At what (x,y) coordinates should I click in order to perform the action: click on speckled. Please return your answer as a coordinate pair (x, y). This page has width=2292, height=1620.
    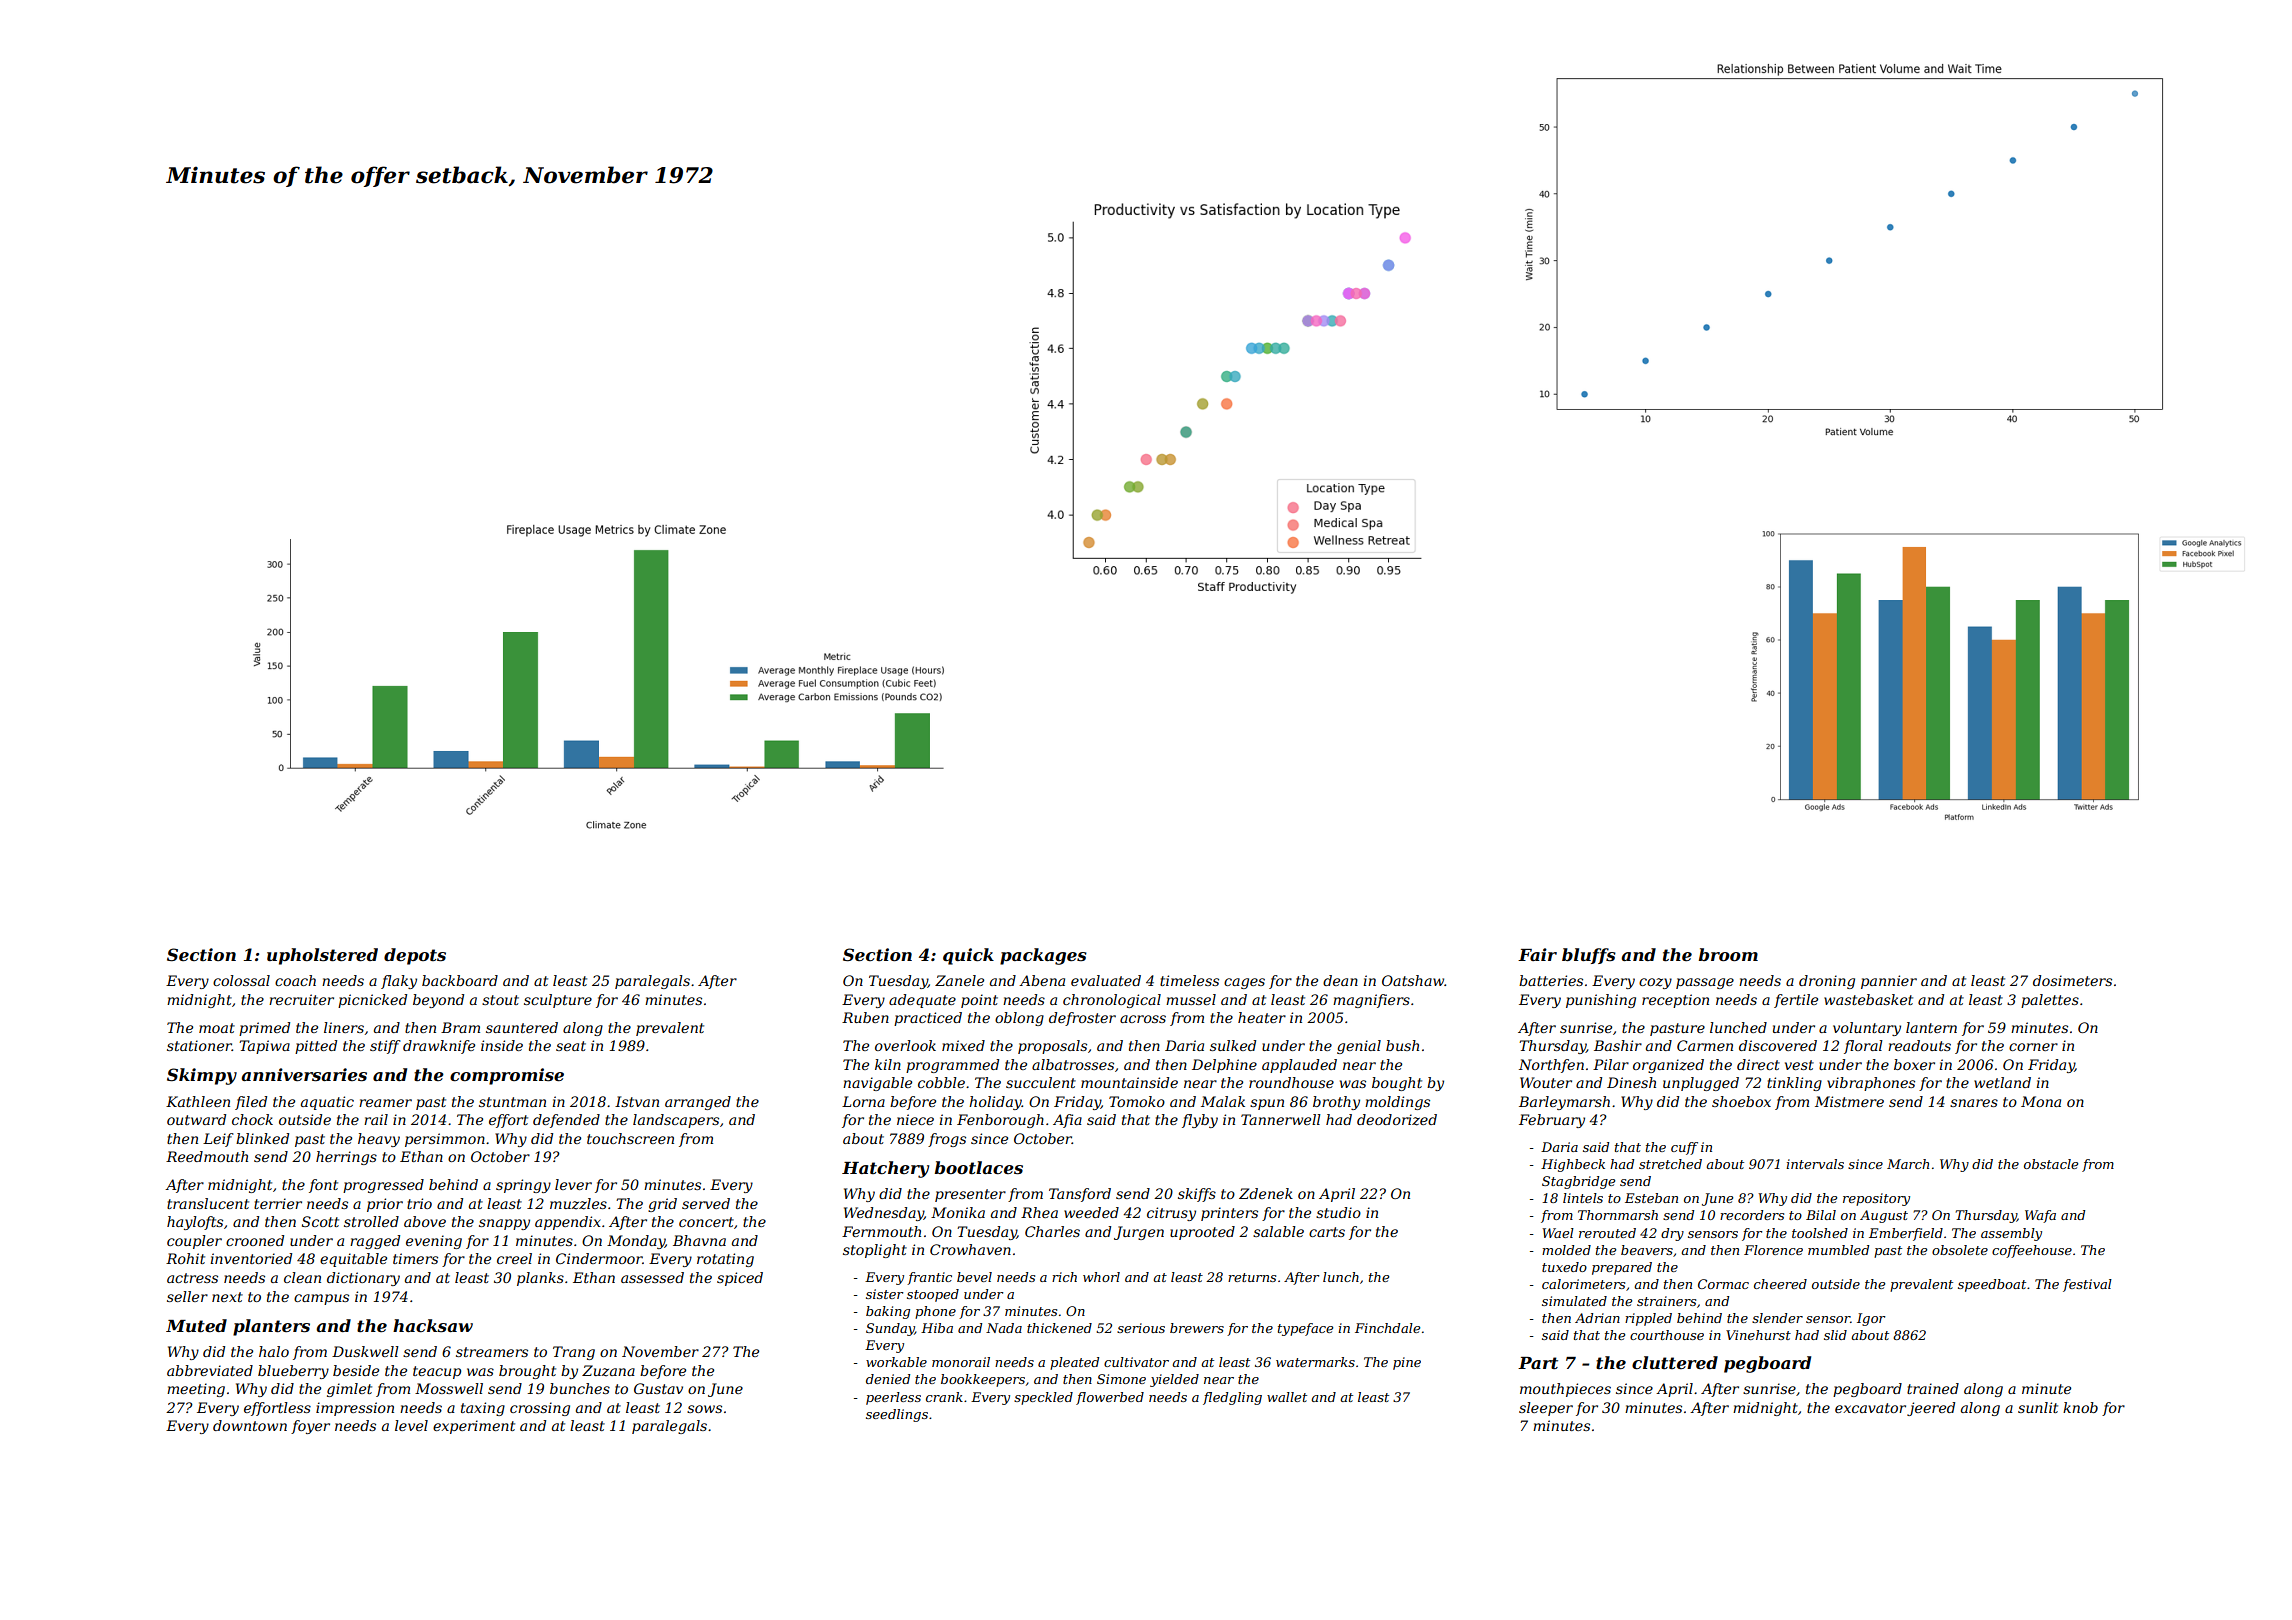
    Looking at the image, I should click on (1043, 1398).
